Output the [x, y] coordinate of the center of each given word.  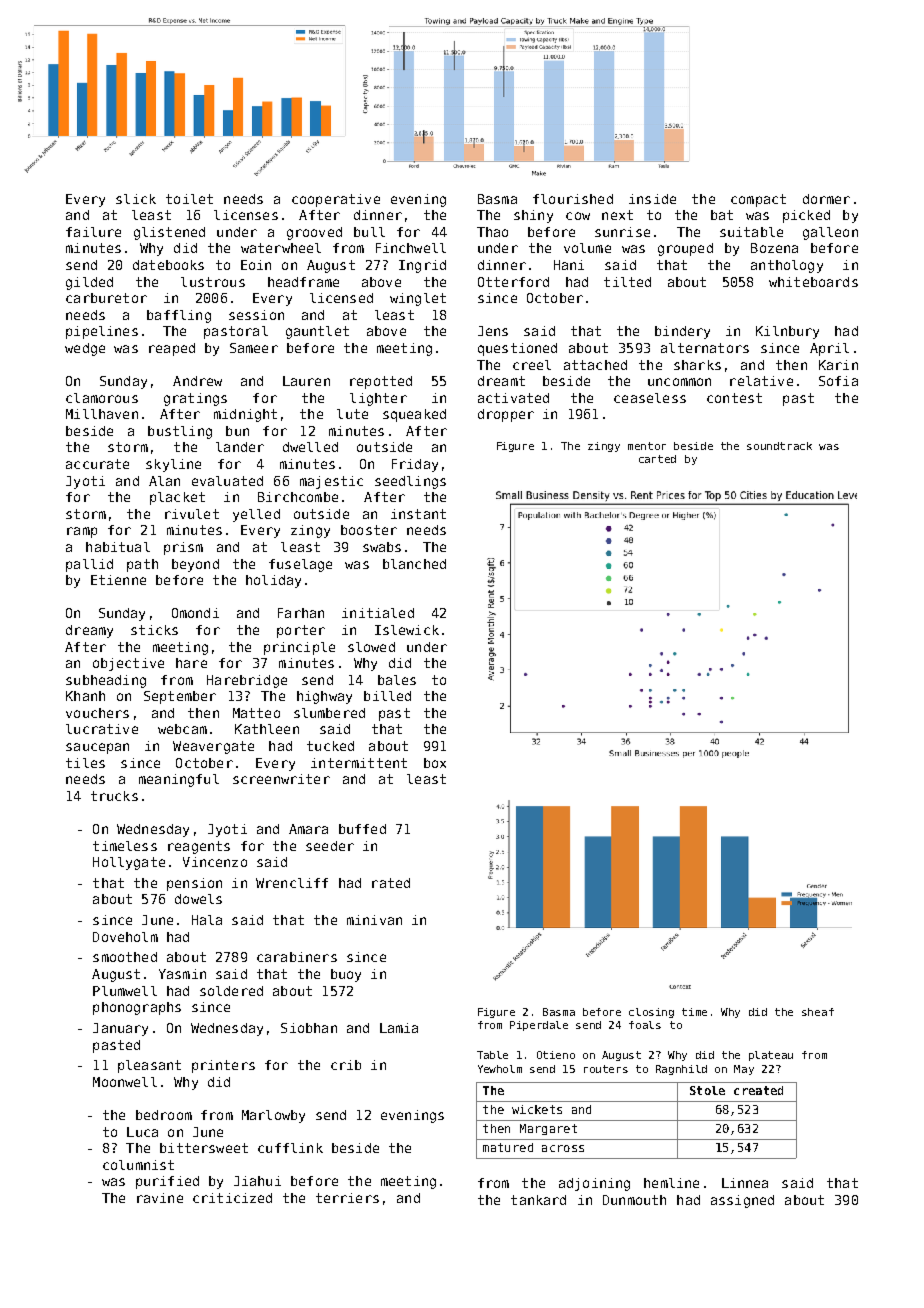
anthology [787, 266]
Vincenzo [215, 862]
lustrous [213, 282]
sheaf [818, 1012]
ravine [160, 1198]
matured [508, 1147]
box [435, 763]
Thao [492, 232]
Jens [493, 331]
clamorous [102, 398]
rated [391, 883]
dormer [826, 199]
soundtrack [779, 446]
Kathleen [267, 729]
